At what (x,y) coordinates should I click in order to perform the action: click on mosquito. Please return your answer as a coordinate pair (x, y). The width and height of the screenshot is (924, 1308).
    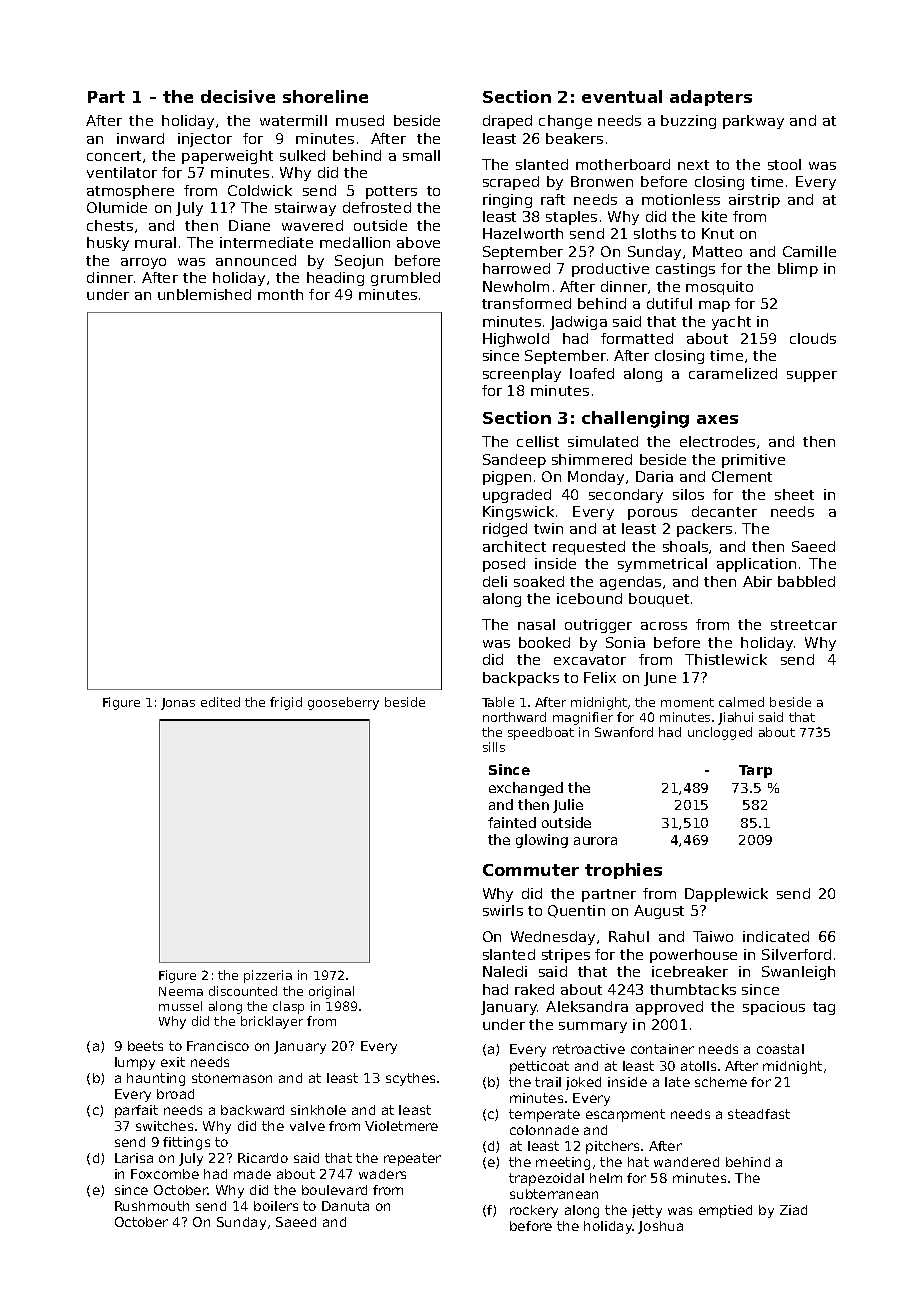
    Looking at the image, I should click on (719, 288).
